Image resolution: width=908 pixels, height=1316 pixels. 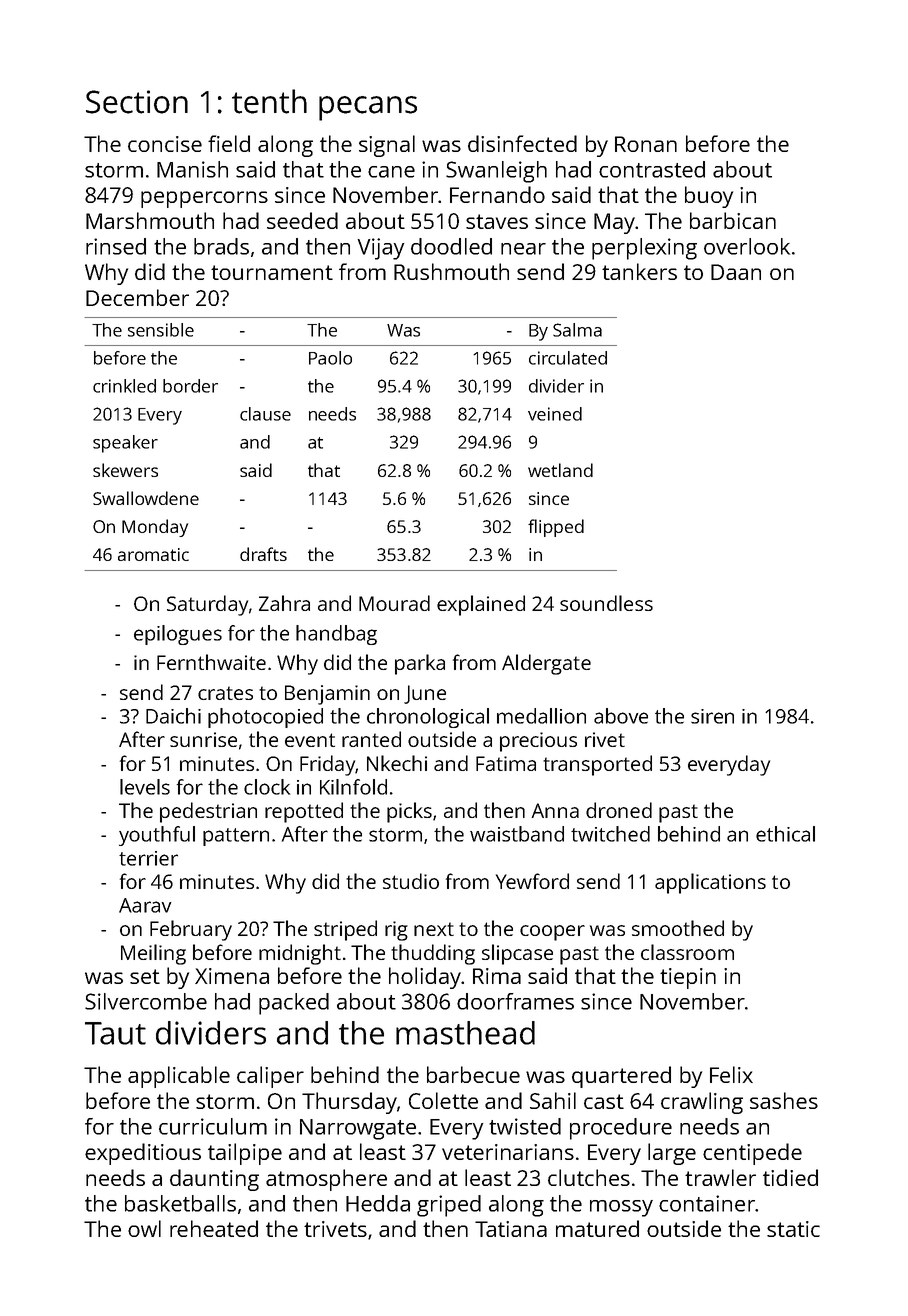 What do you see at coordinates (522, 143) in the document?
I see `disinfected` at bounding box center [522, 143].
